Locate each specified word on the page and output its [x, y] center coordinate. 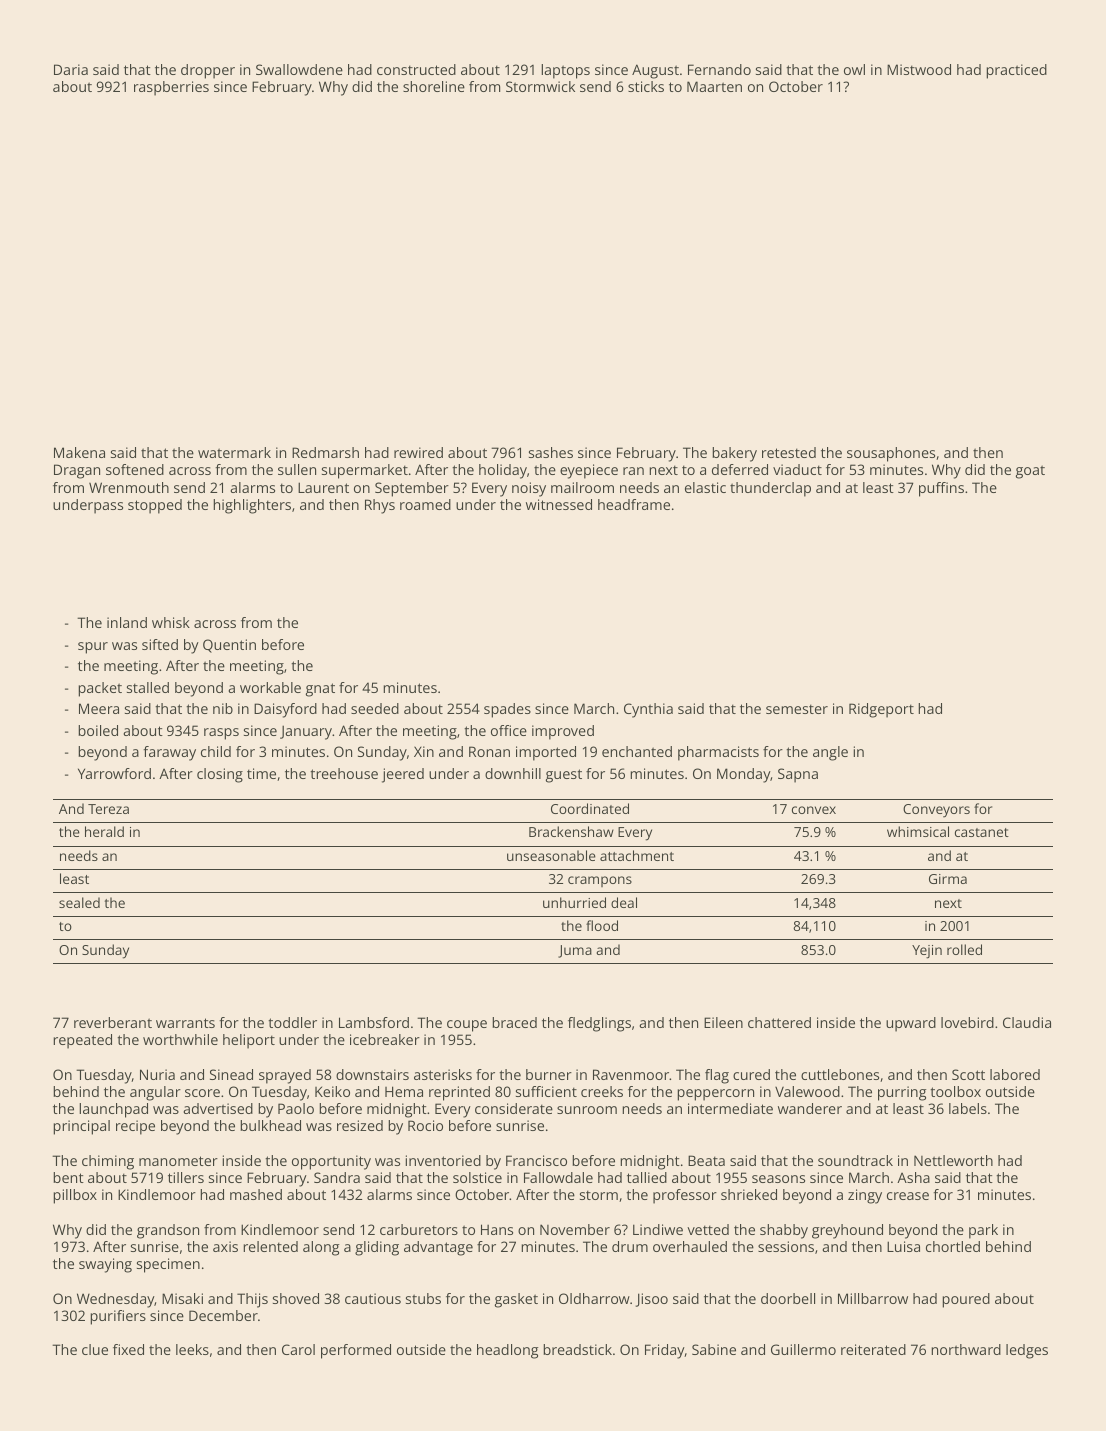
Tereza [108, 809]
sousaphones [891, 454]
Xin [424, 751]
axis [225, 1246]
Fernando [719, 69]
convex [814, 810]
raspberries [171, 88]
